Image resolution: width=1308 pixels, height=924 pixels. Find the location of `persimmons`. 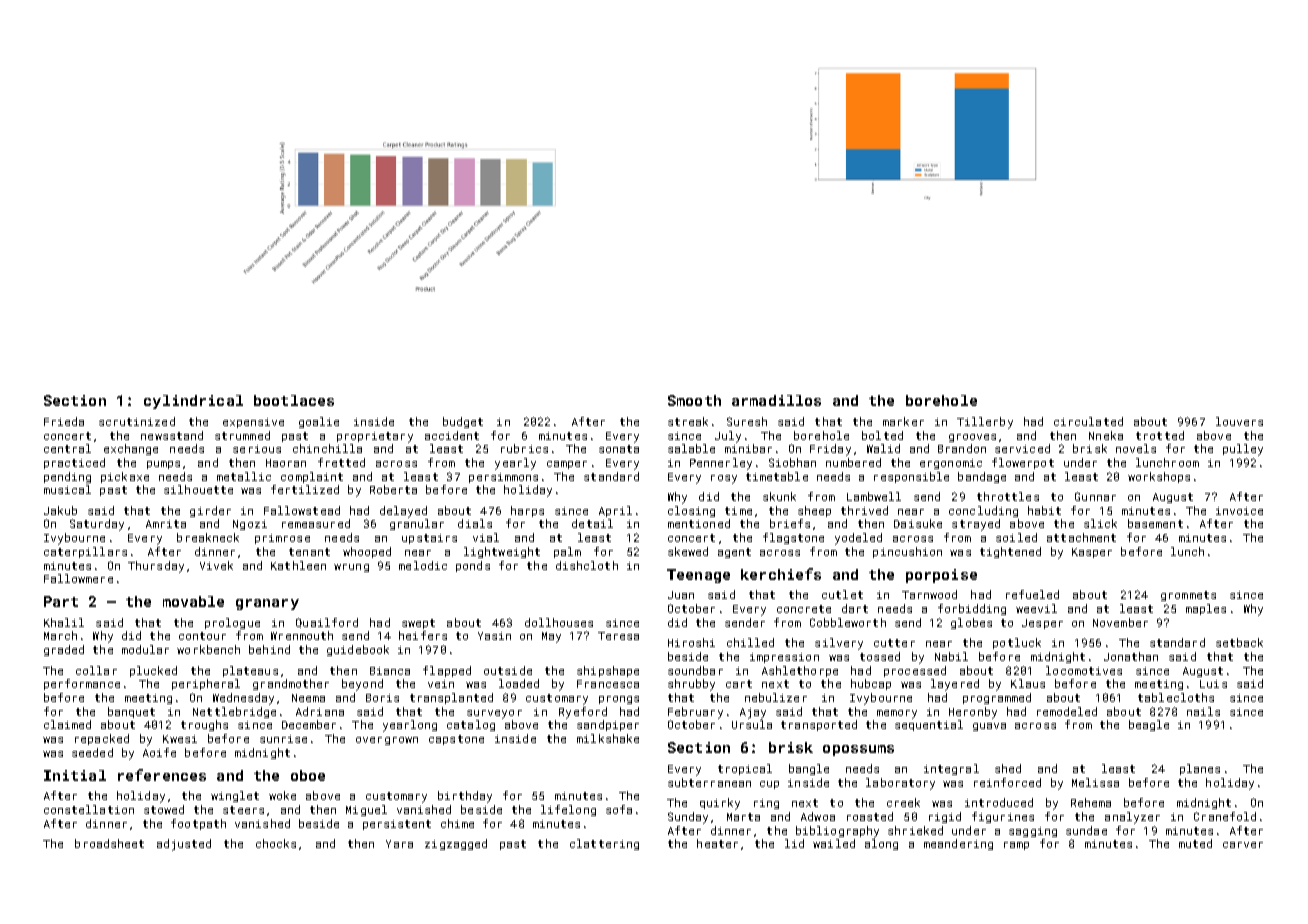

persimmons is located at coordinates (503, 478).
